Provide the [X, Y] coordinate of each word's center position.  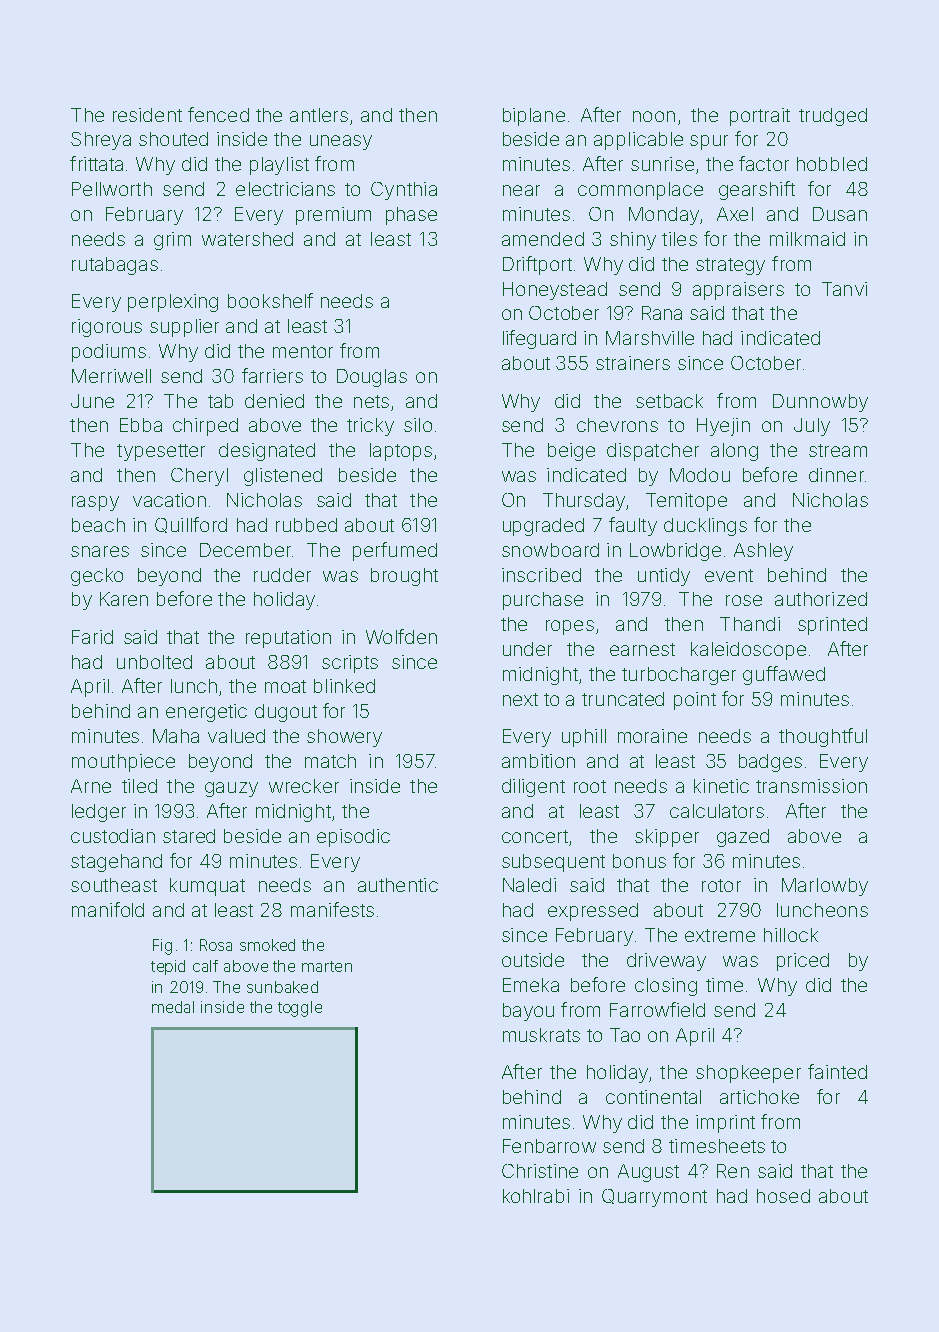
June [92, 401]
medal [173, 1007]
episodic [353, 838]
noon [654, 116]
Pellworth [112, 189]
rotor [721, 885]
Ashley [763, 552]
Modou [700, 475]
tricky [370, 427]
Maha [176, 736]
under [527, 649]
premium [333, 216]
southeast [114, 885]
